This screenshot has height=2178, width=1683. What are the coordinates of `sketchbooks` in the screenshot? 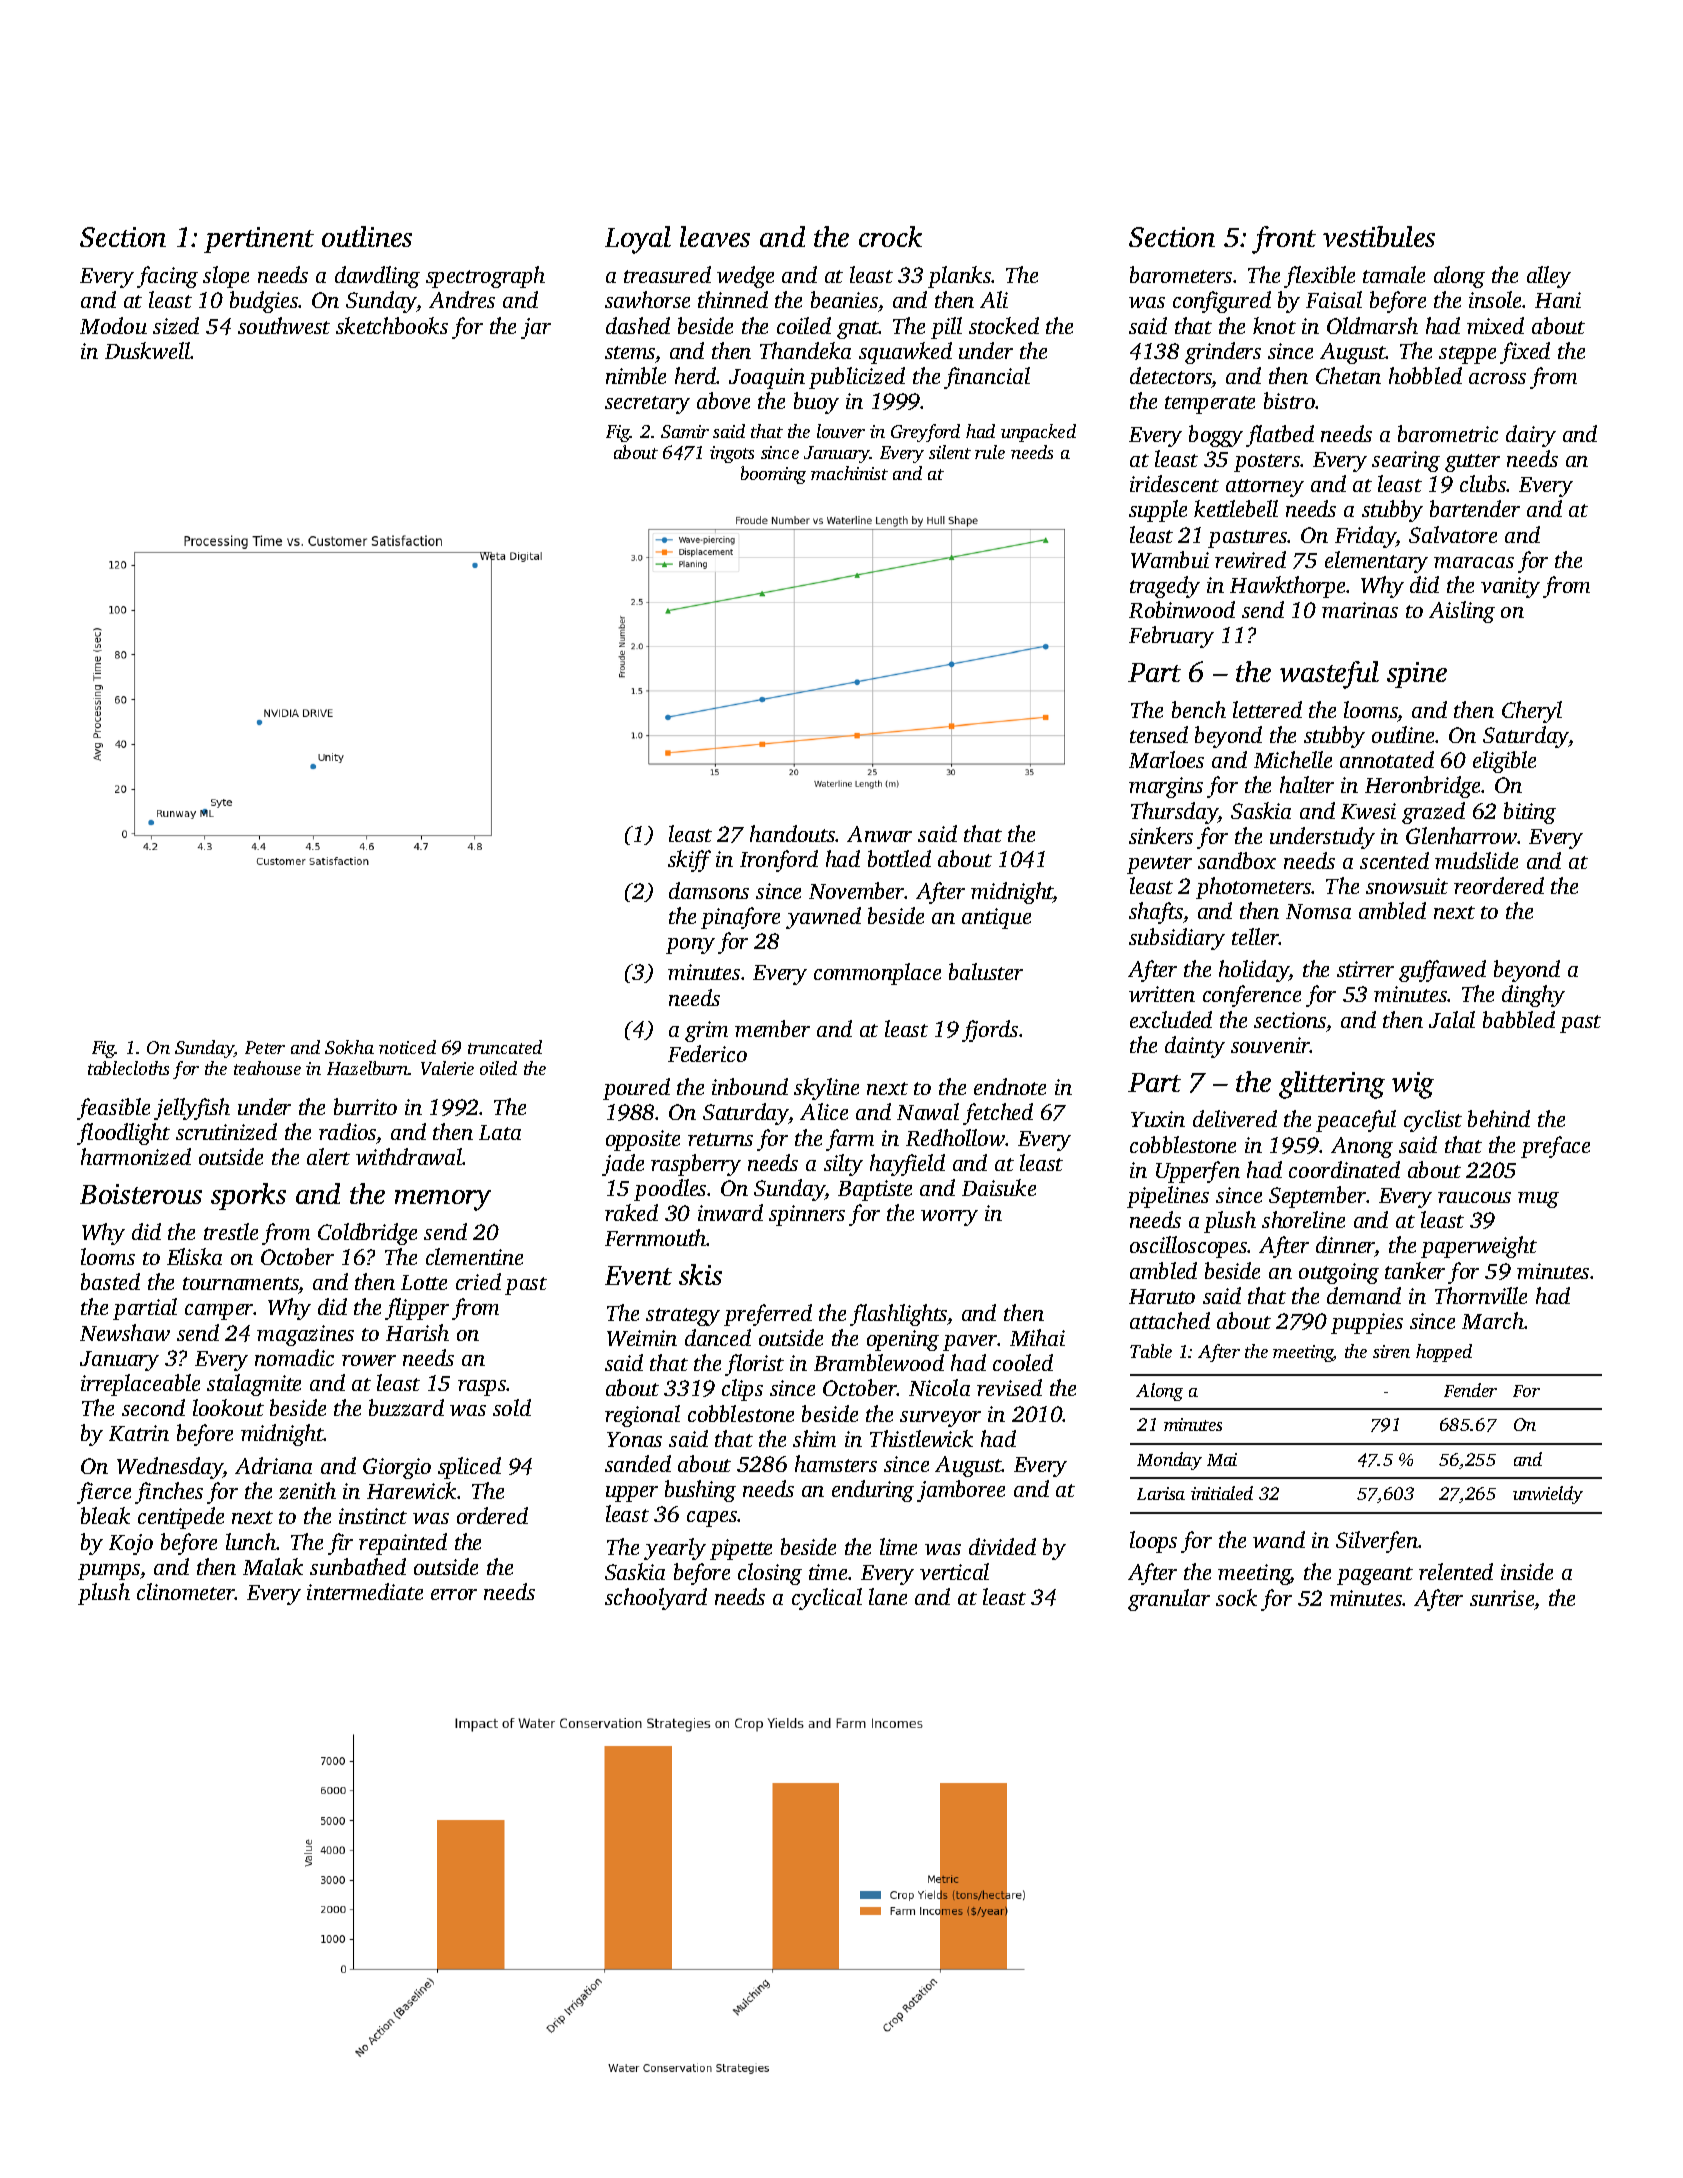 It's located at (392, 325).
